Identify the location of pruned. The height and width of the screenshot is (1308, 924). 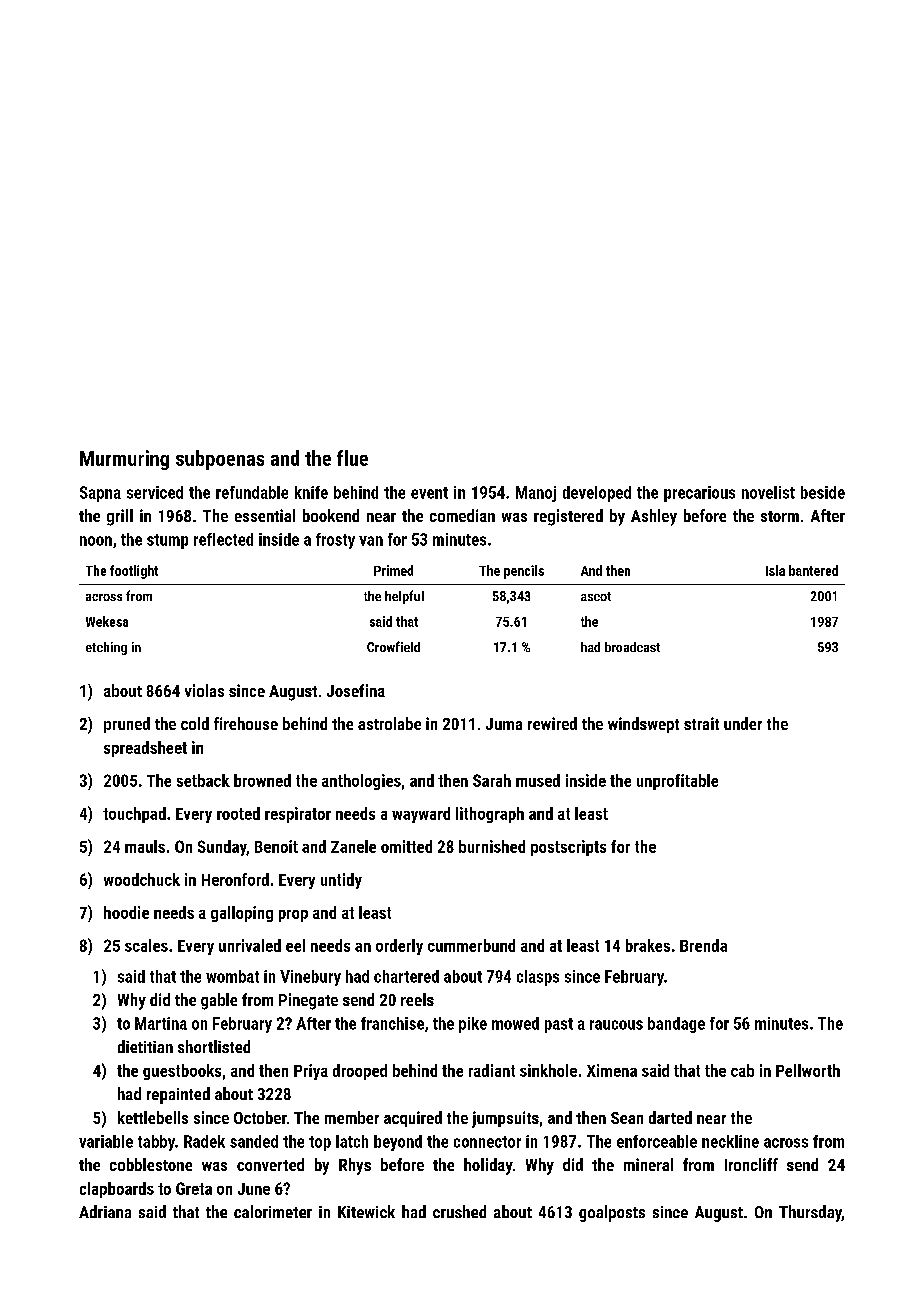
(127, 725).
